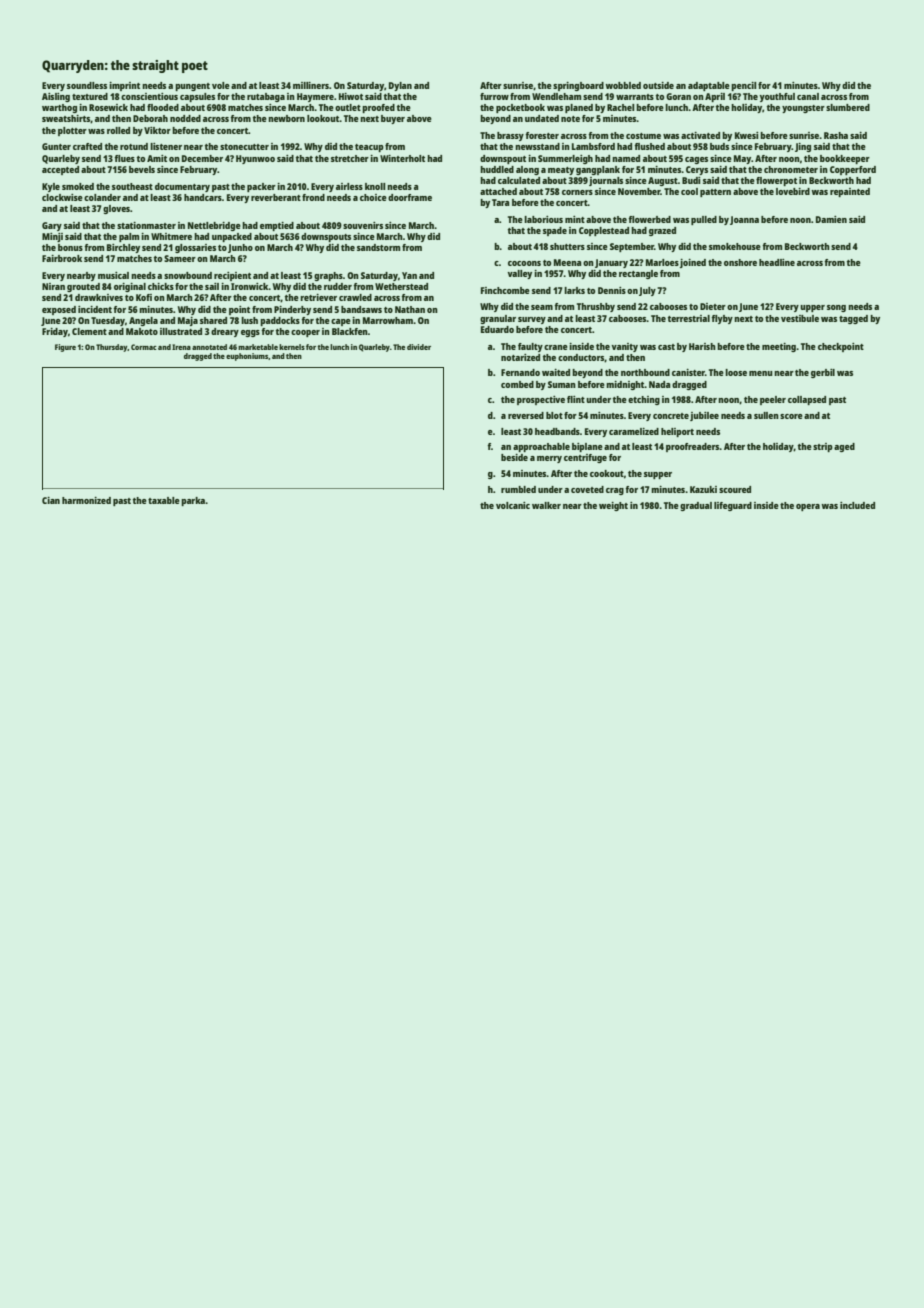 This screenshot has height=1308, width=924. What do you see at coordinates (848, 107) in the screenshot?
I see `slumbered` at bounding box center [848, 107].
